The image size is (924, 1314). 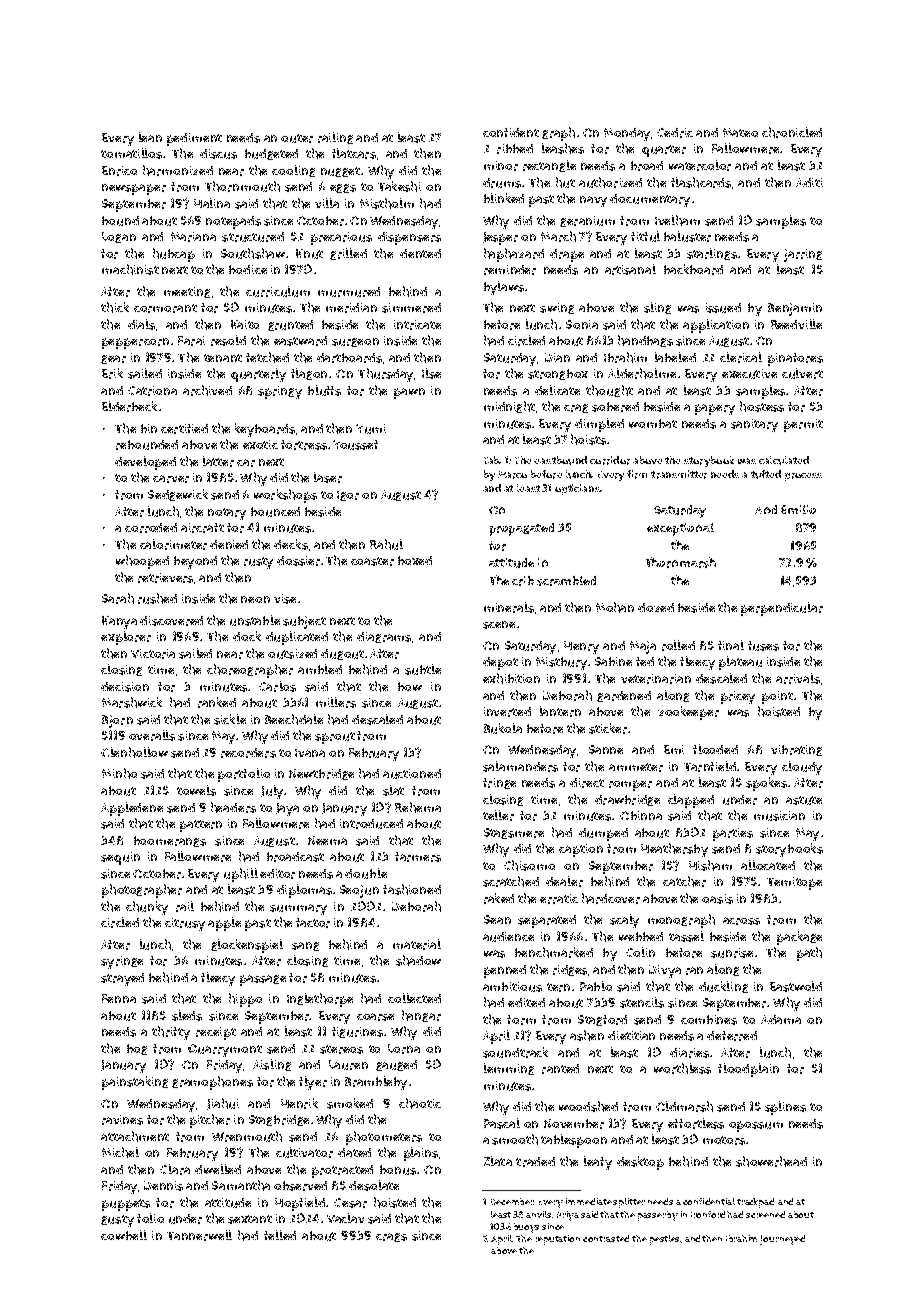 I want to click on Takeshi, so click(x=399, y=186).
